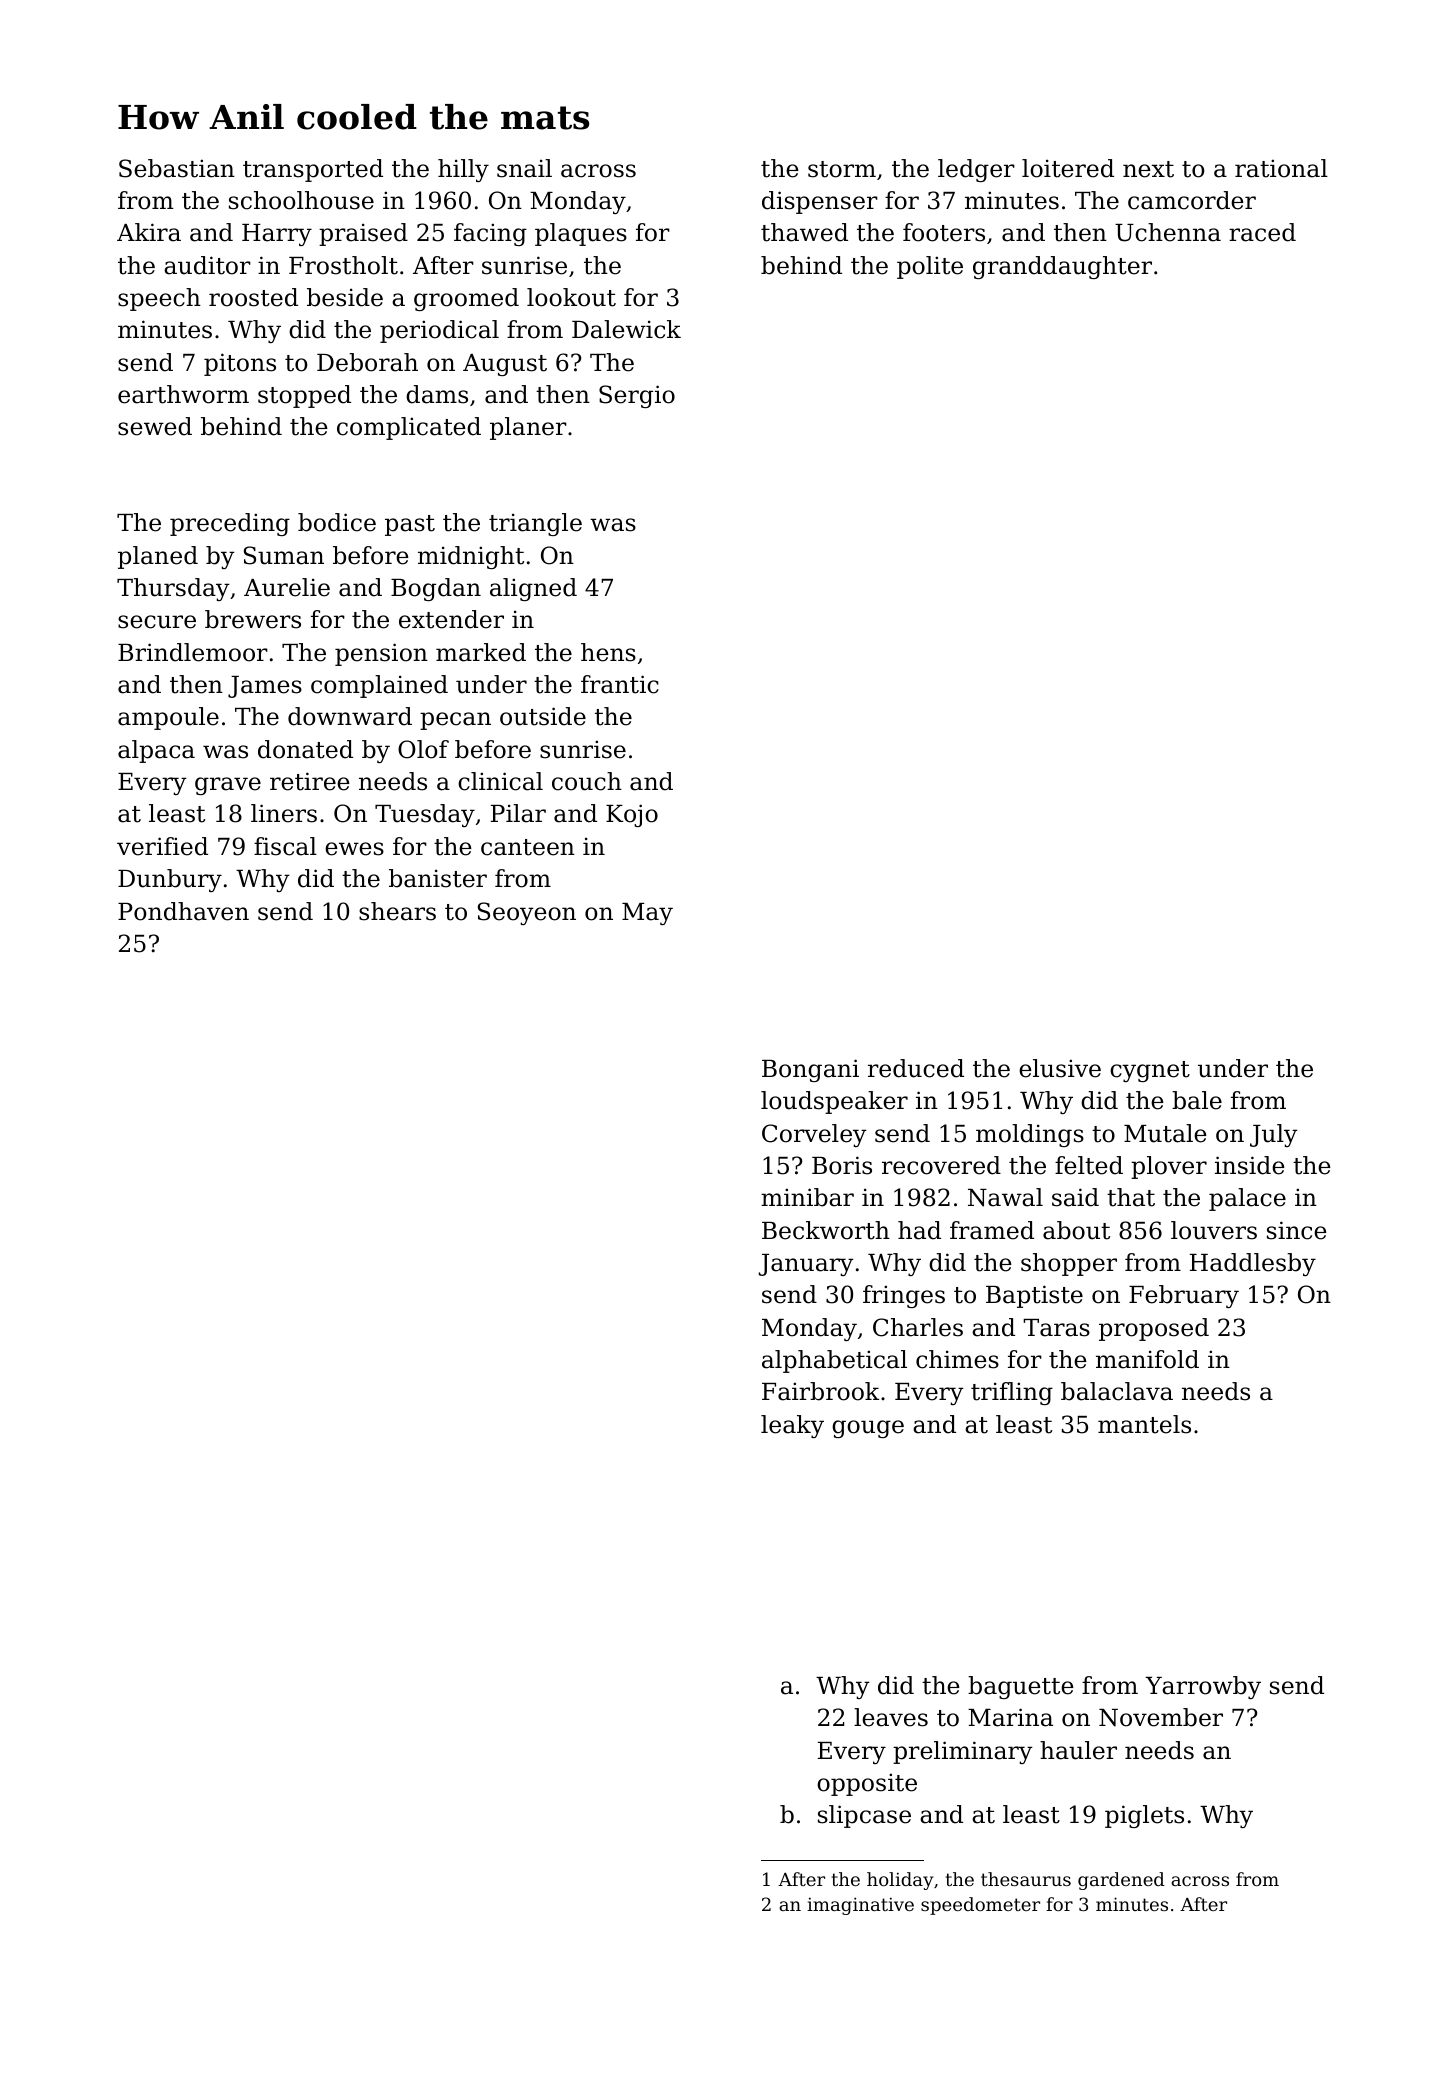 Image resolution: width=1450 pixels, height=2100 pixels. Describe the element at coordinates (900, 1881) in the screenshot. I see `holiday` at that location.
